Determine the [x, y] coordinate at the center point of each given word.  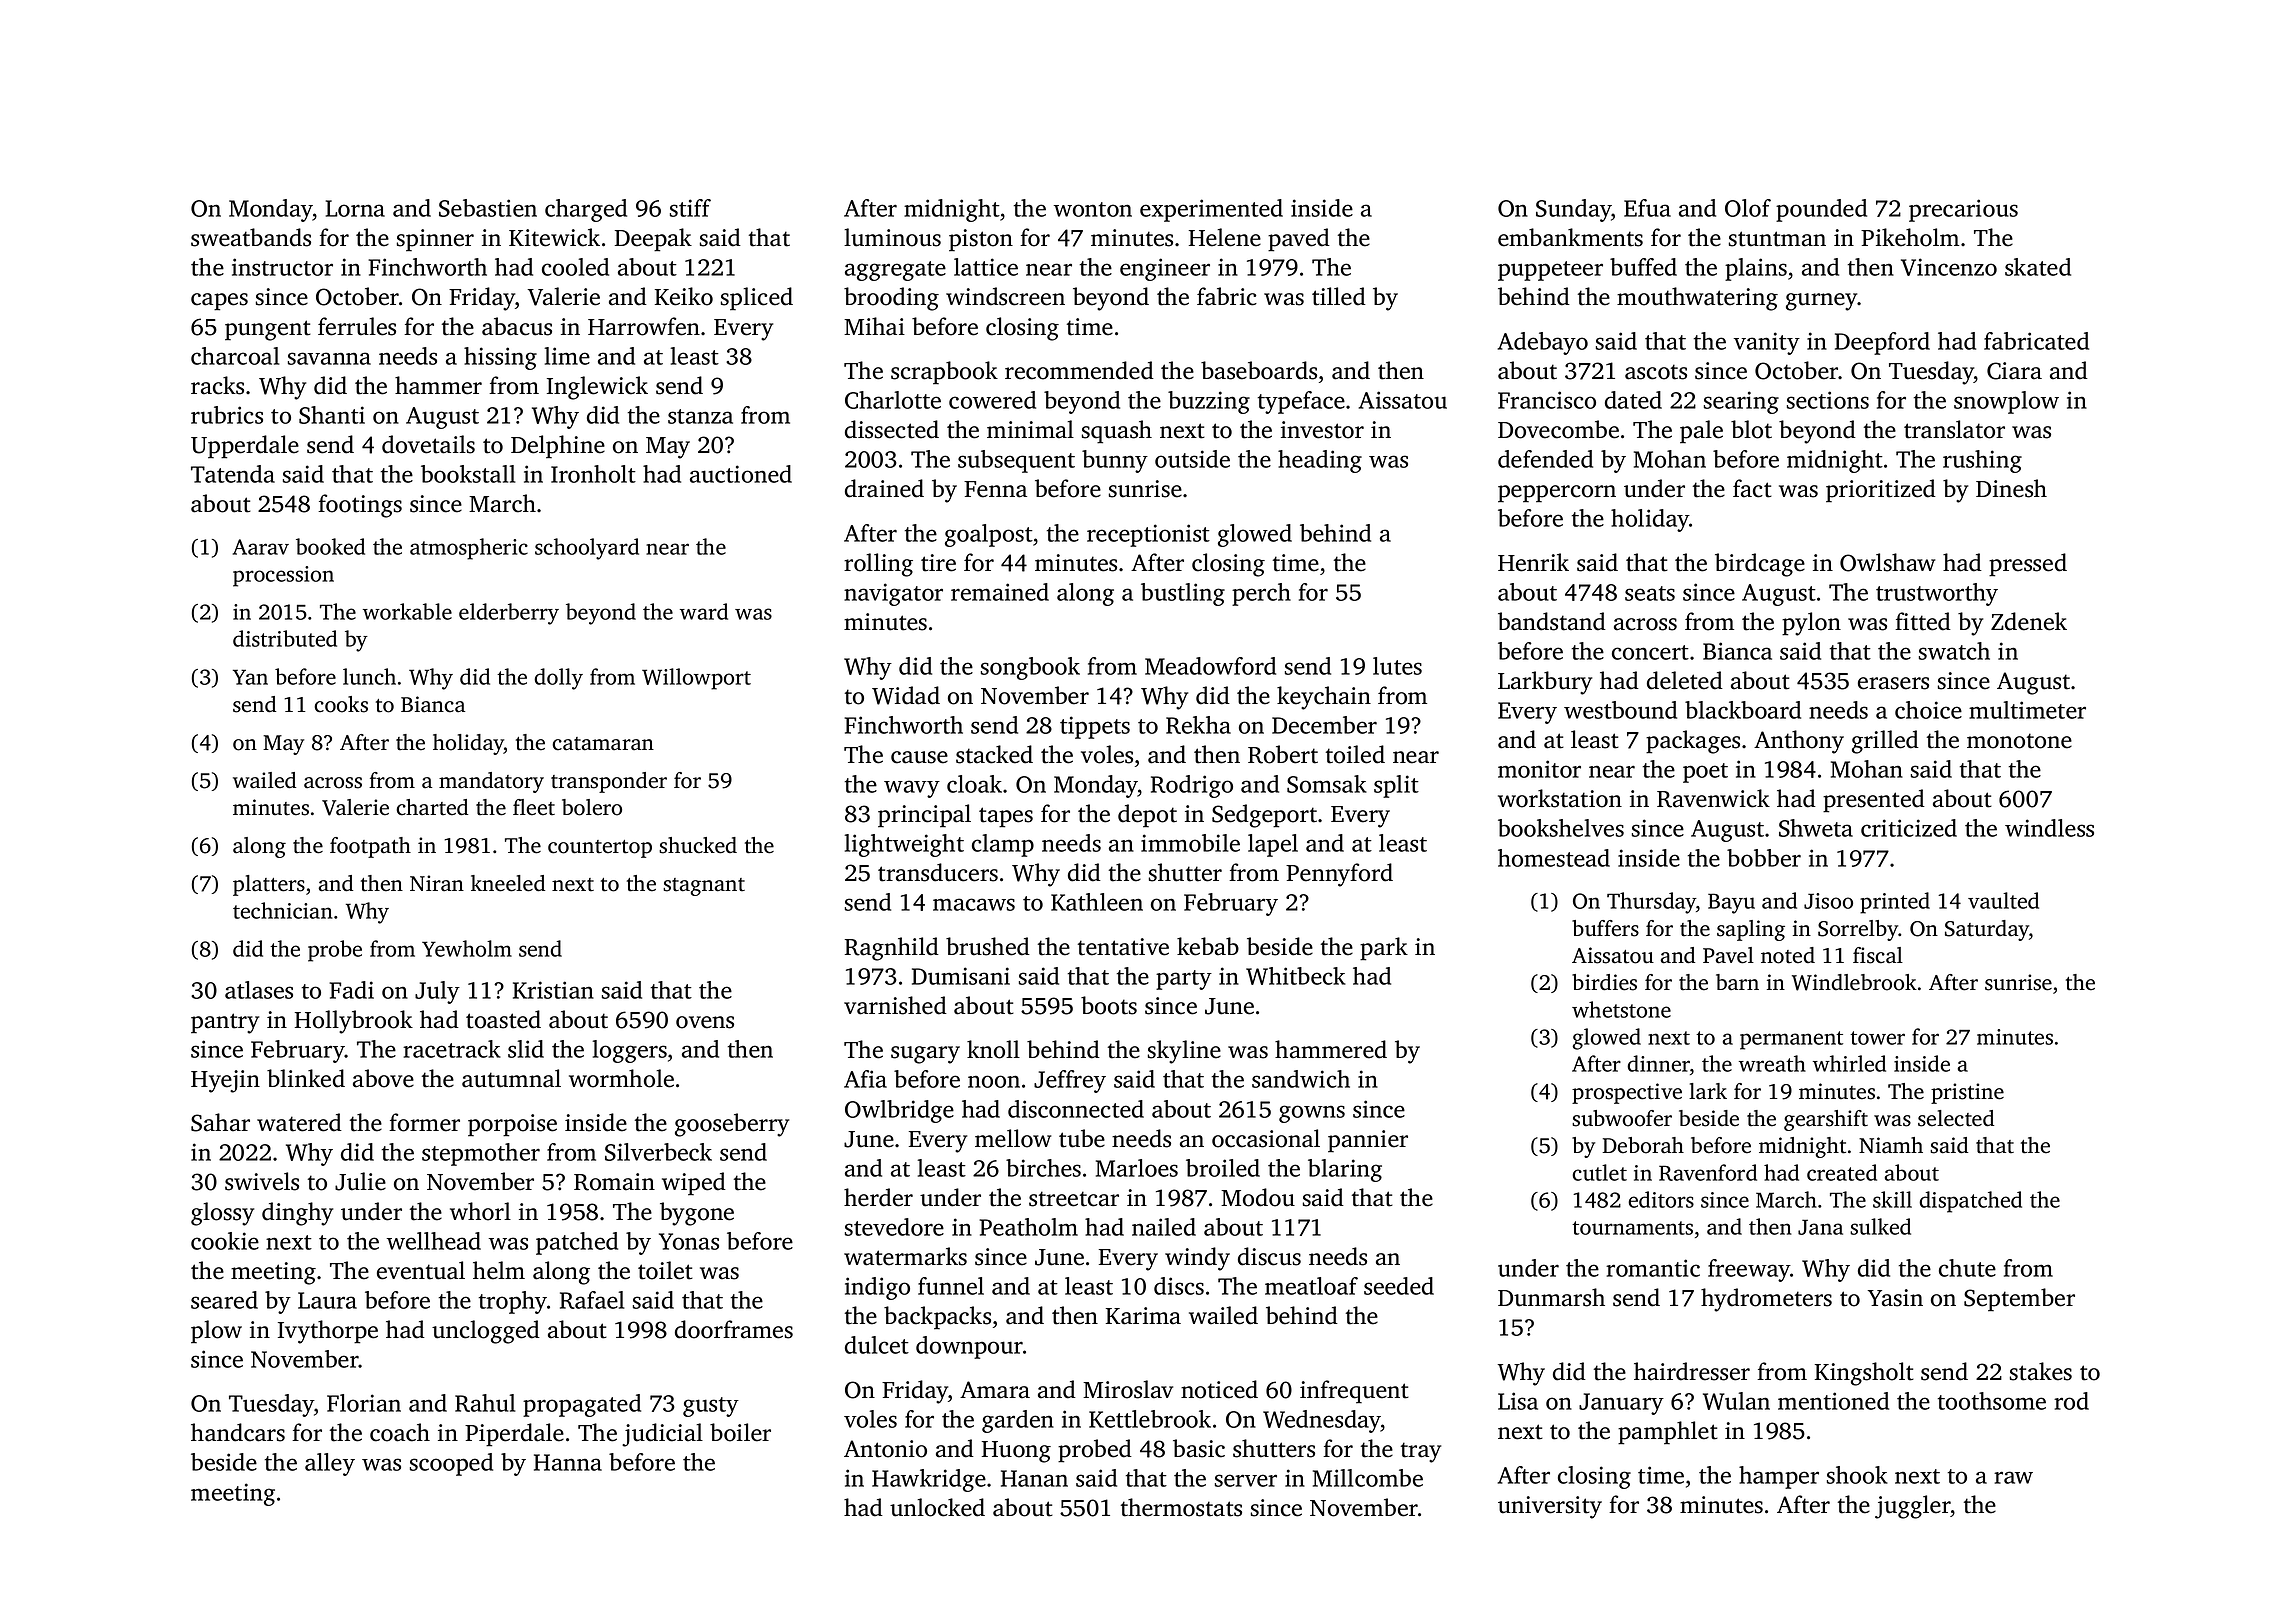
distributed [285, 638]
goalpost [989, 535]
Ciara [2014, 371]
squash [1117, 432]
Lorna [355, 208]
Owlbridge [899, 1111]
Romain [614, 1182]
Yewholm [467, 948]
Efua [1647, 208]
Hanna [568, 1462]
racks [217, 385]
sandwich [1301, 1079]
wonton [1093, 209]
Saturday [1987, 930]
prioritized [1881, 491]
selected [1956, 1118]
